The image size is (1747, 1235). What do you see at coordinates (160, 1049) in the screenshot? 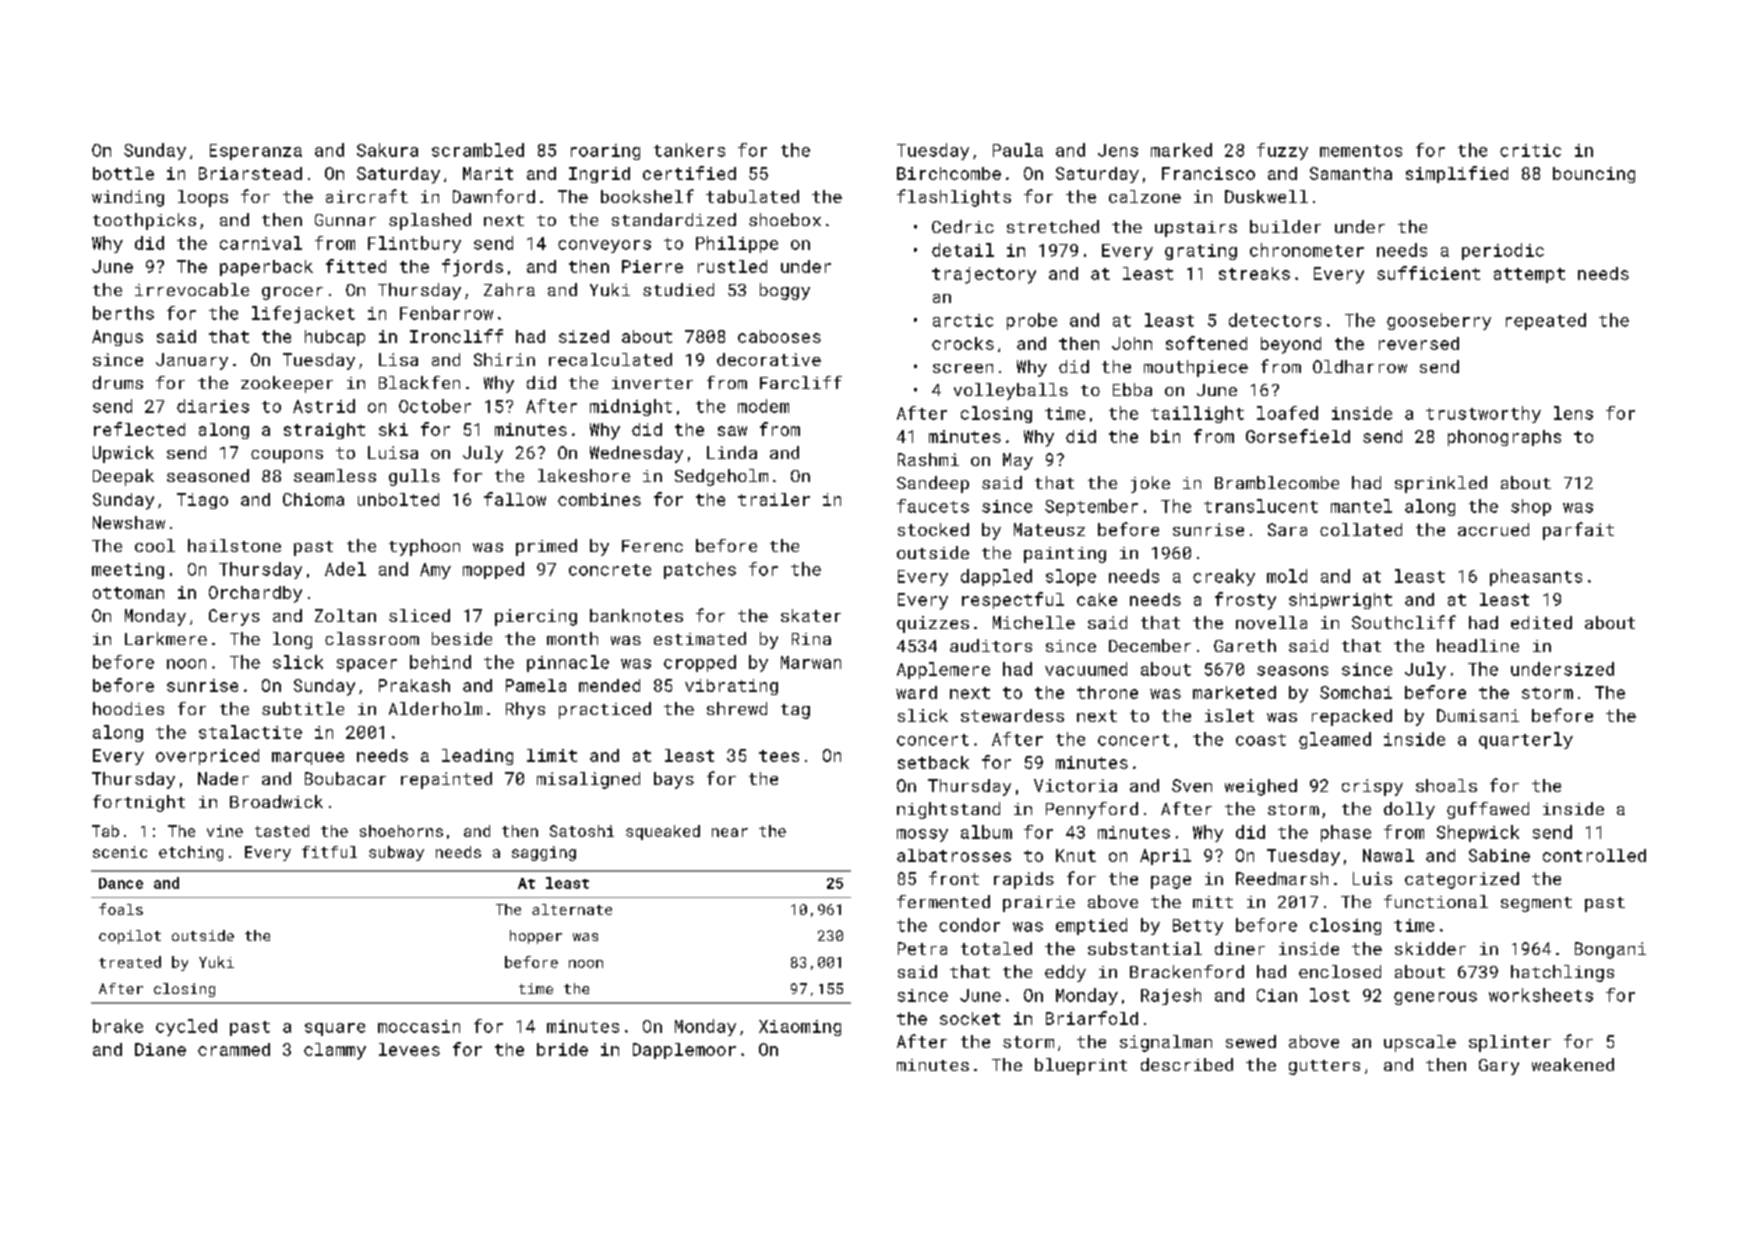
I see `Diane` at bounding box center [160, 1049].
